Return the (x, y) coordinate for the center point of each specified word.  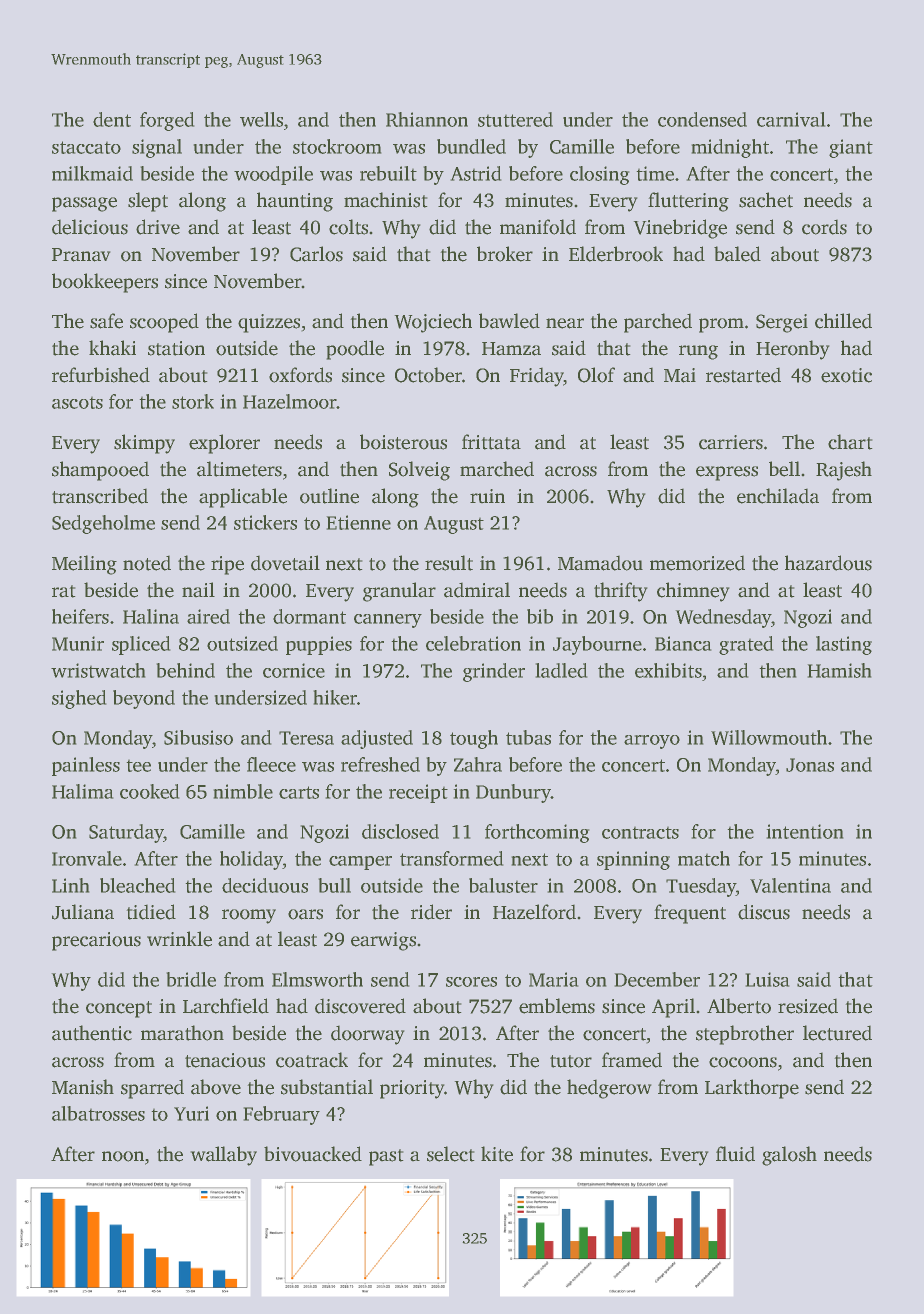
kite (497, 1154)
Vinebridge (680, 229)
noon (123, 1156)
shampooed (100, 471)
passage (84, 204)
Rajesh (844, 471)
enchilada (778, 496)
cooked (149, 791)
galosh (789, 1156)
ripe (227, 565)
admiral (477, 590)
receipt (418, 793)
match (704, 858)
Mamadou (600, 563)
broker (505, 254)
